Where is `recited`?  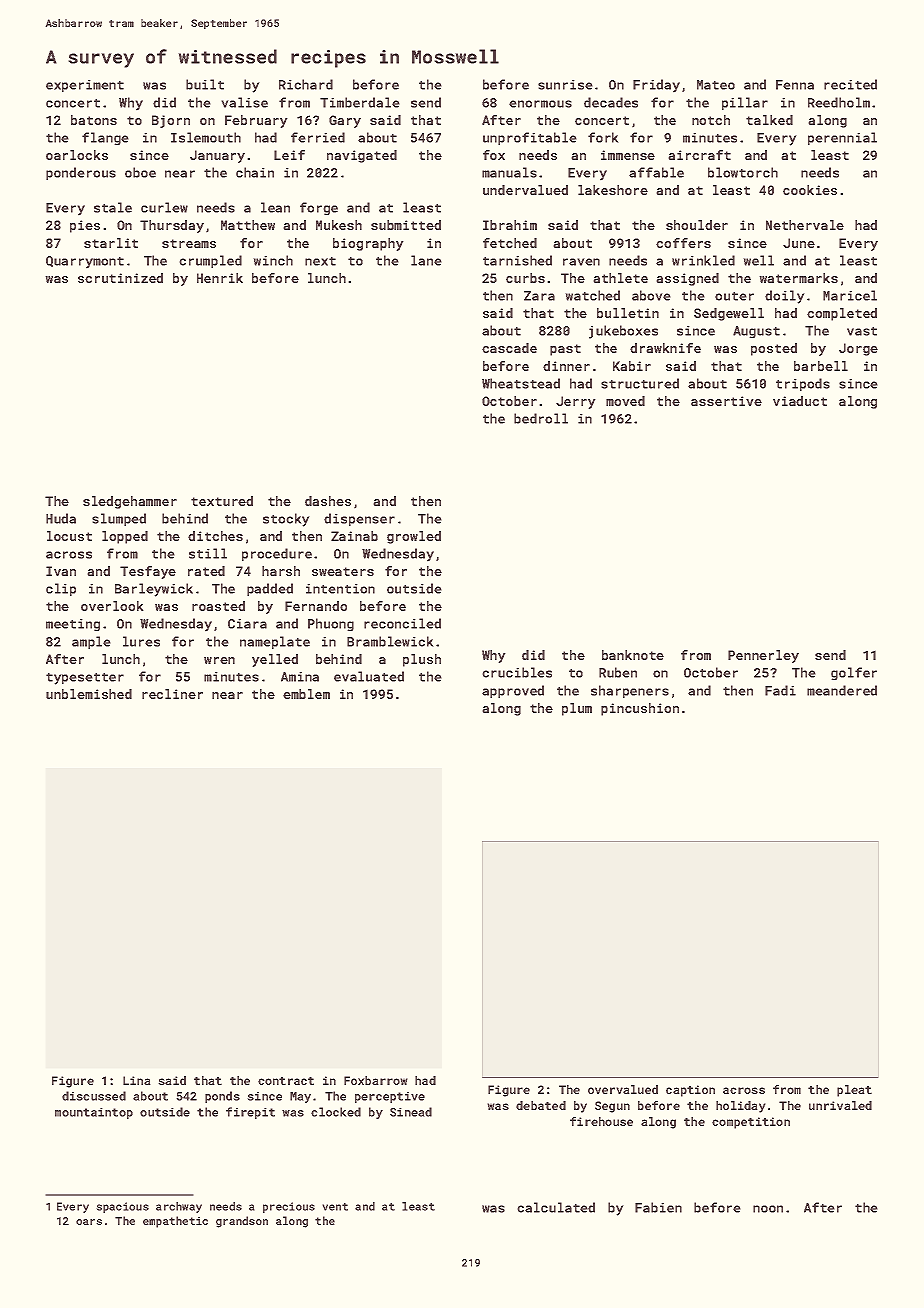 recited is located at coordinates (850, 84).
